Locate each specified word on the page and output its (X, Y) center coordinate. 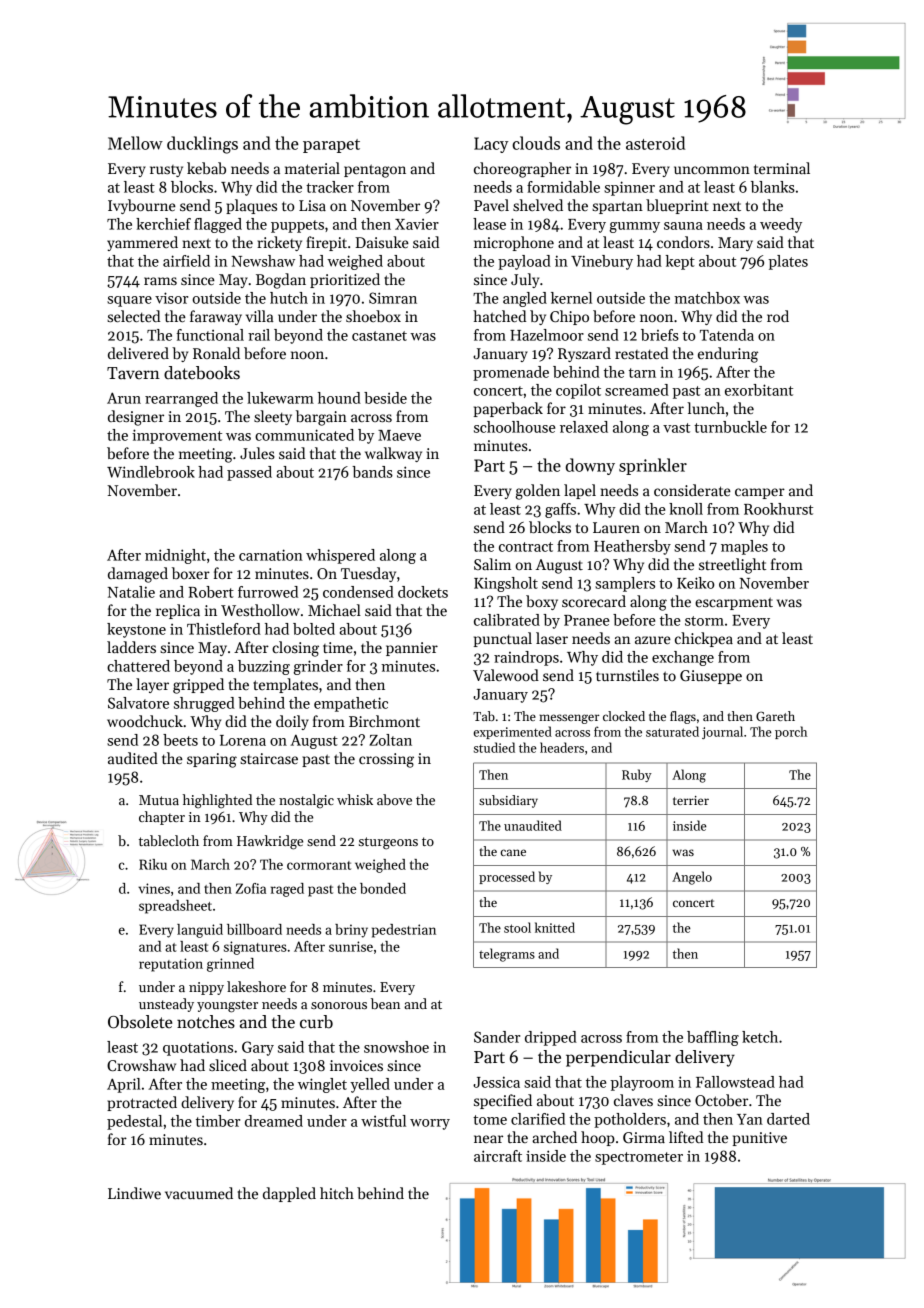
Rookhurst (778, 509)
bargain (321, 418)
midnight (175, 556)
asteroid (655, 143)
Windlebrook (151, 472)
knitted (555, 927)
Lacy (491, 145)
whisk (355, 799)
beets (180, 740)
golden (538, 492)
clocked (624, 716)
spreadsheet (175, 907)
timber (218, 1121)
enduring (728, 355)
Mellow (135, 143)
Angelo (692, 878)
